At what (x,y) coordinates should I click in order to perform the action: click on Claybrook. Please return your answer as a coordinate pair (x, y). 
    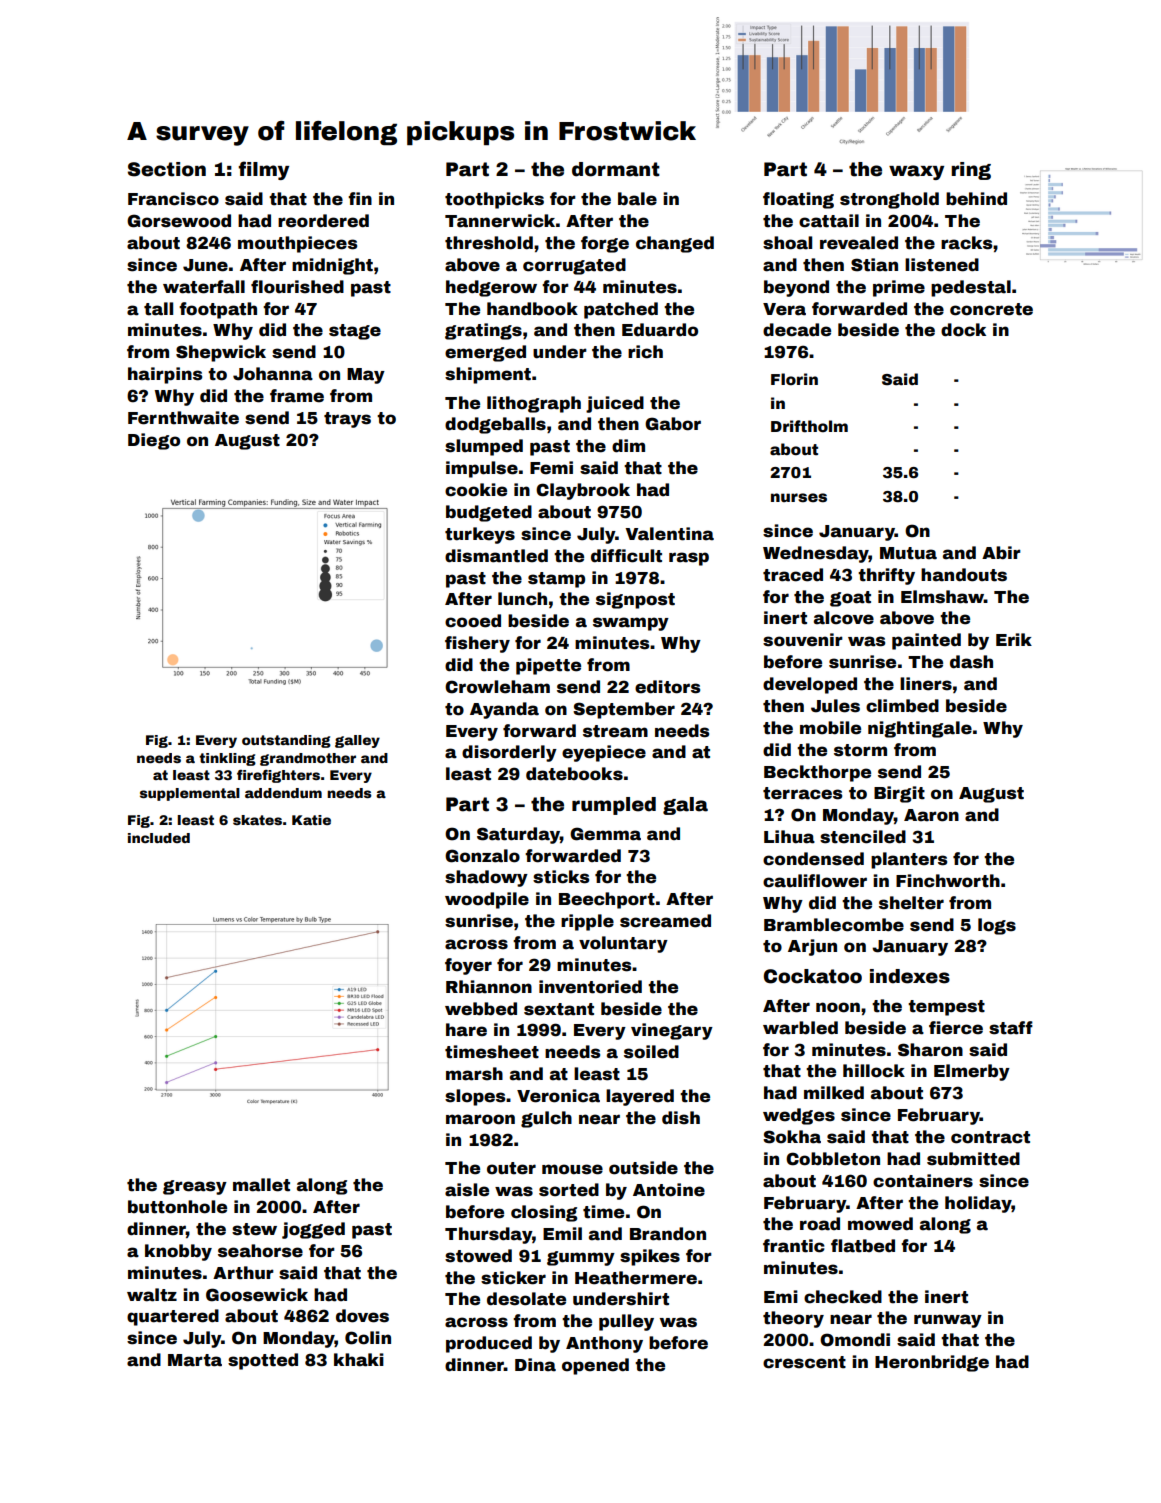
    Looking at the image, I should click on (583, 491).
